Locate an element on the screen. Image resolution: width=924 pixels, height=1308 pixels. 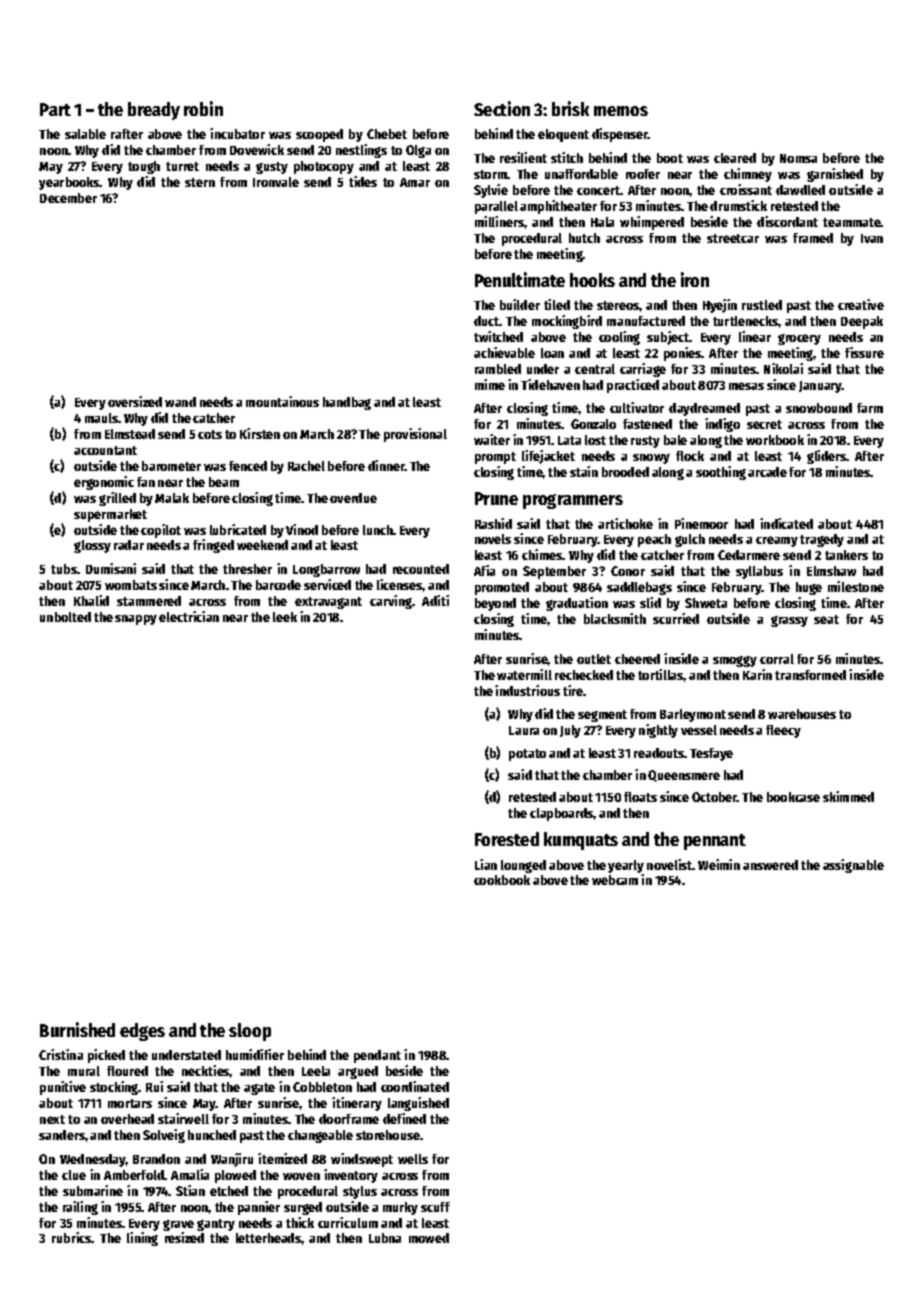
boot is located at coordinates (670, 158).
